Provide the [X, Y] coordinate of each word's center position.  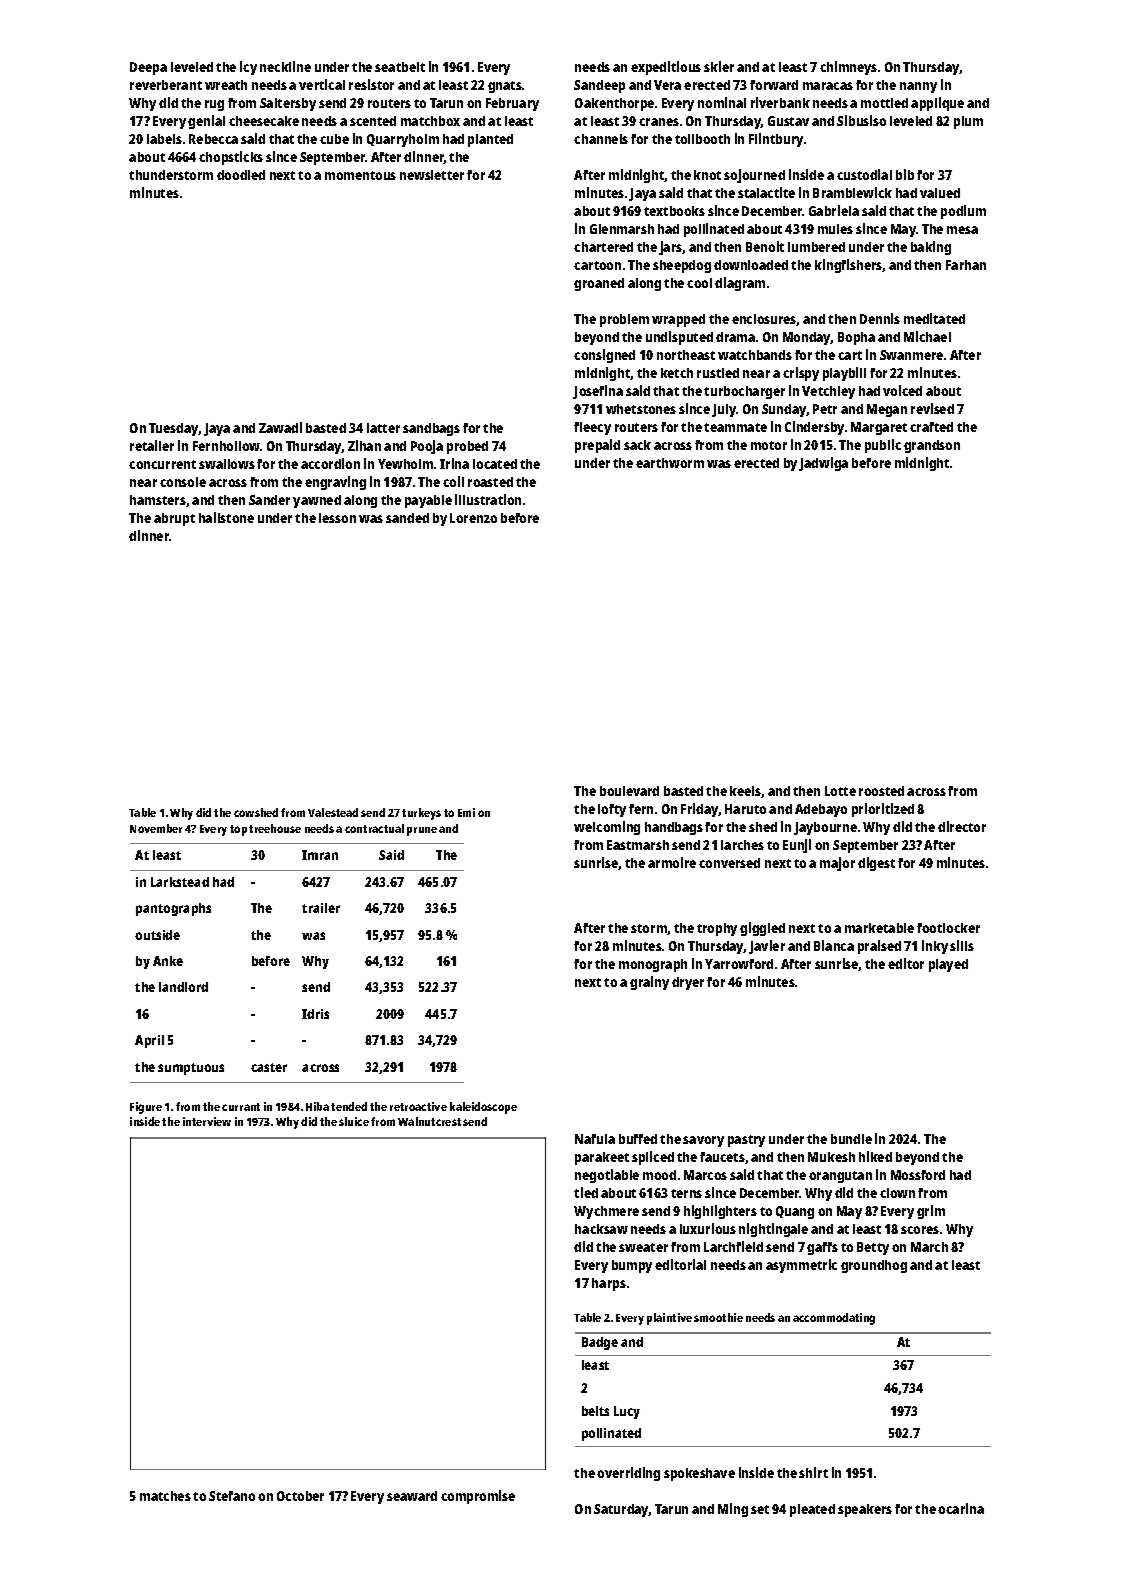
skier [719, 66]
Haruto [745, 809]
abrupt [174, 519]
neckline [285, 66]
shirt [813, 1472]
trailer [321, 908]
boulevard [629, 791]
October [300, 1496]
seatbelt [400, 67]
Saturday [621, 1510]
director [962, 826]
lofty [612, 810]
